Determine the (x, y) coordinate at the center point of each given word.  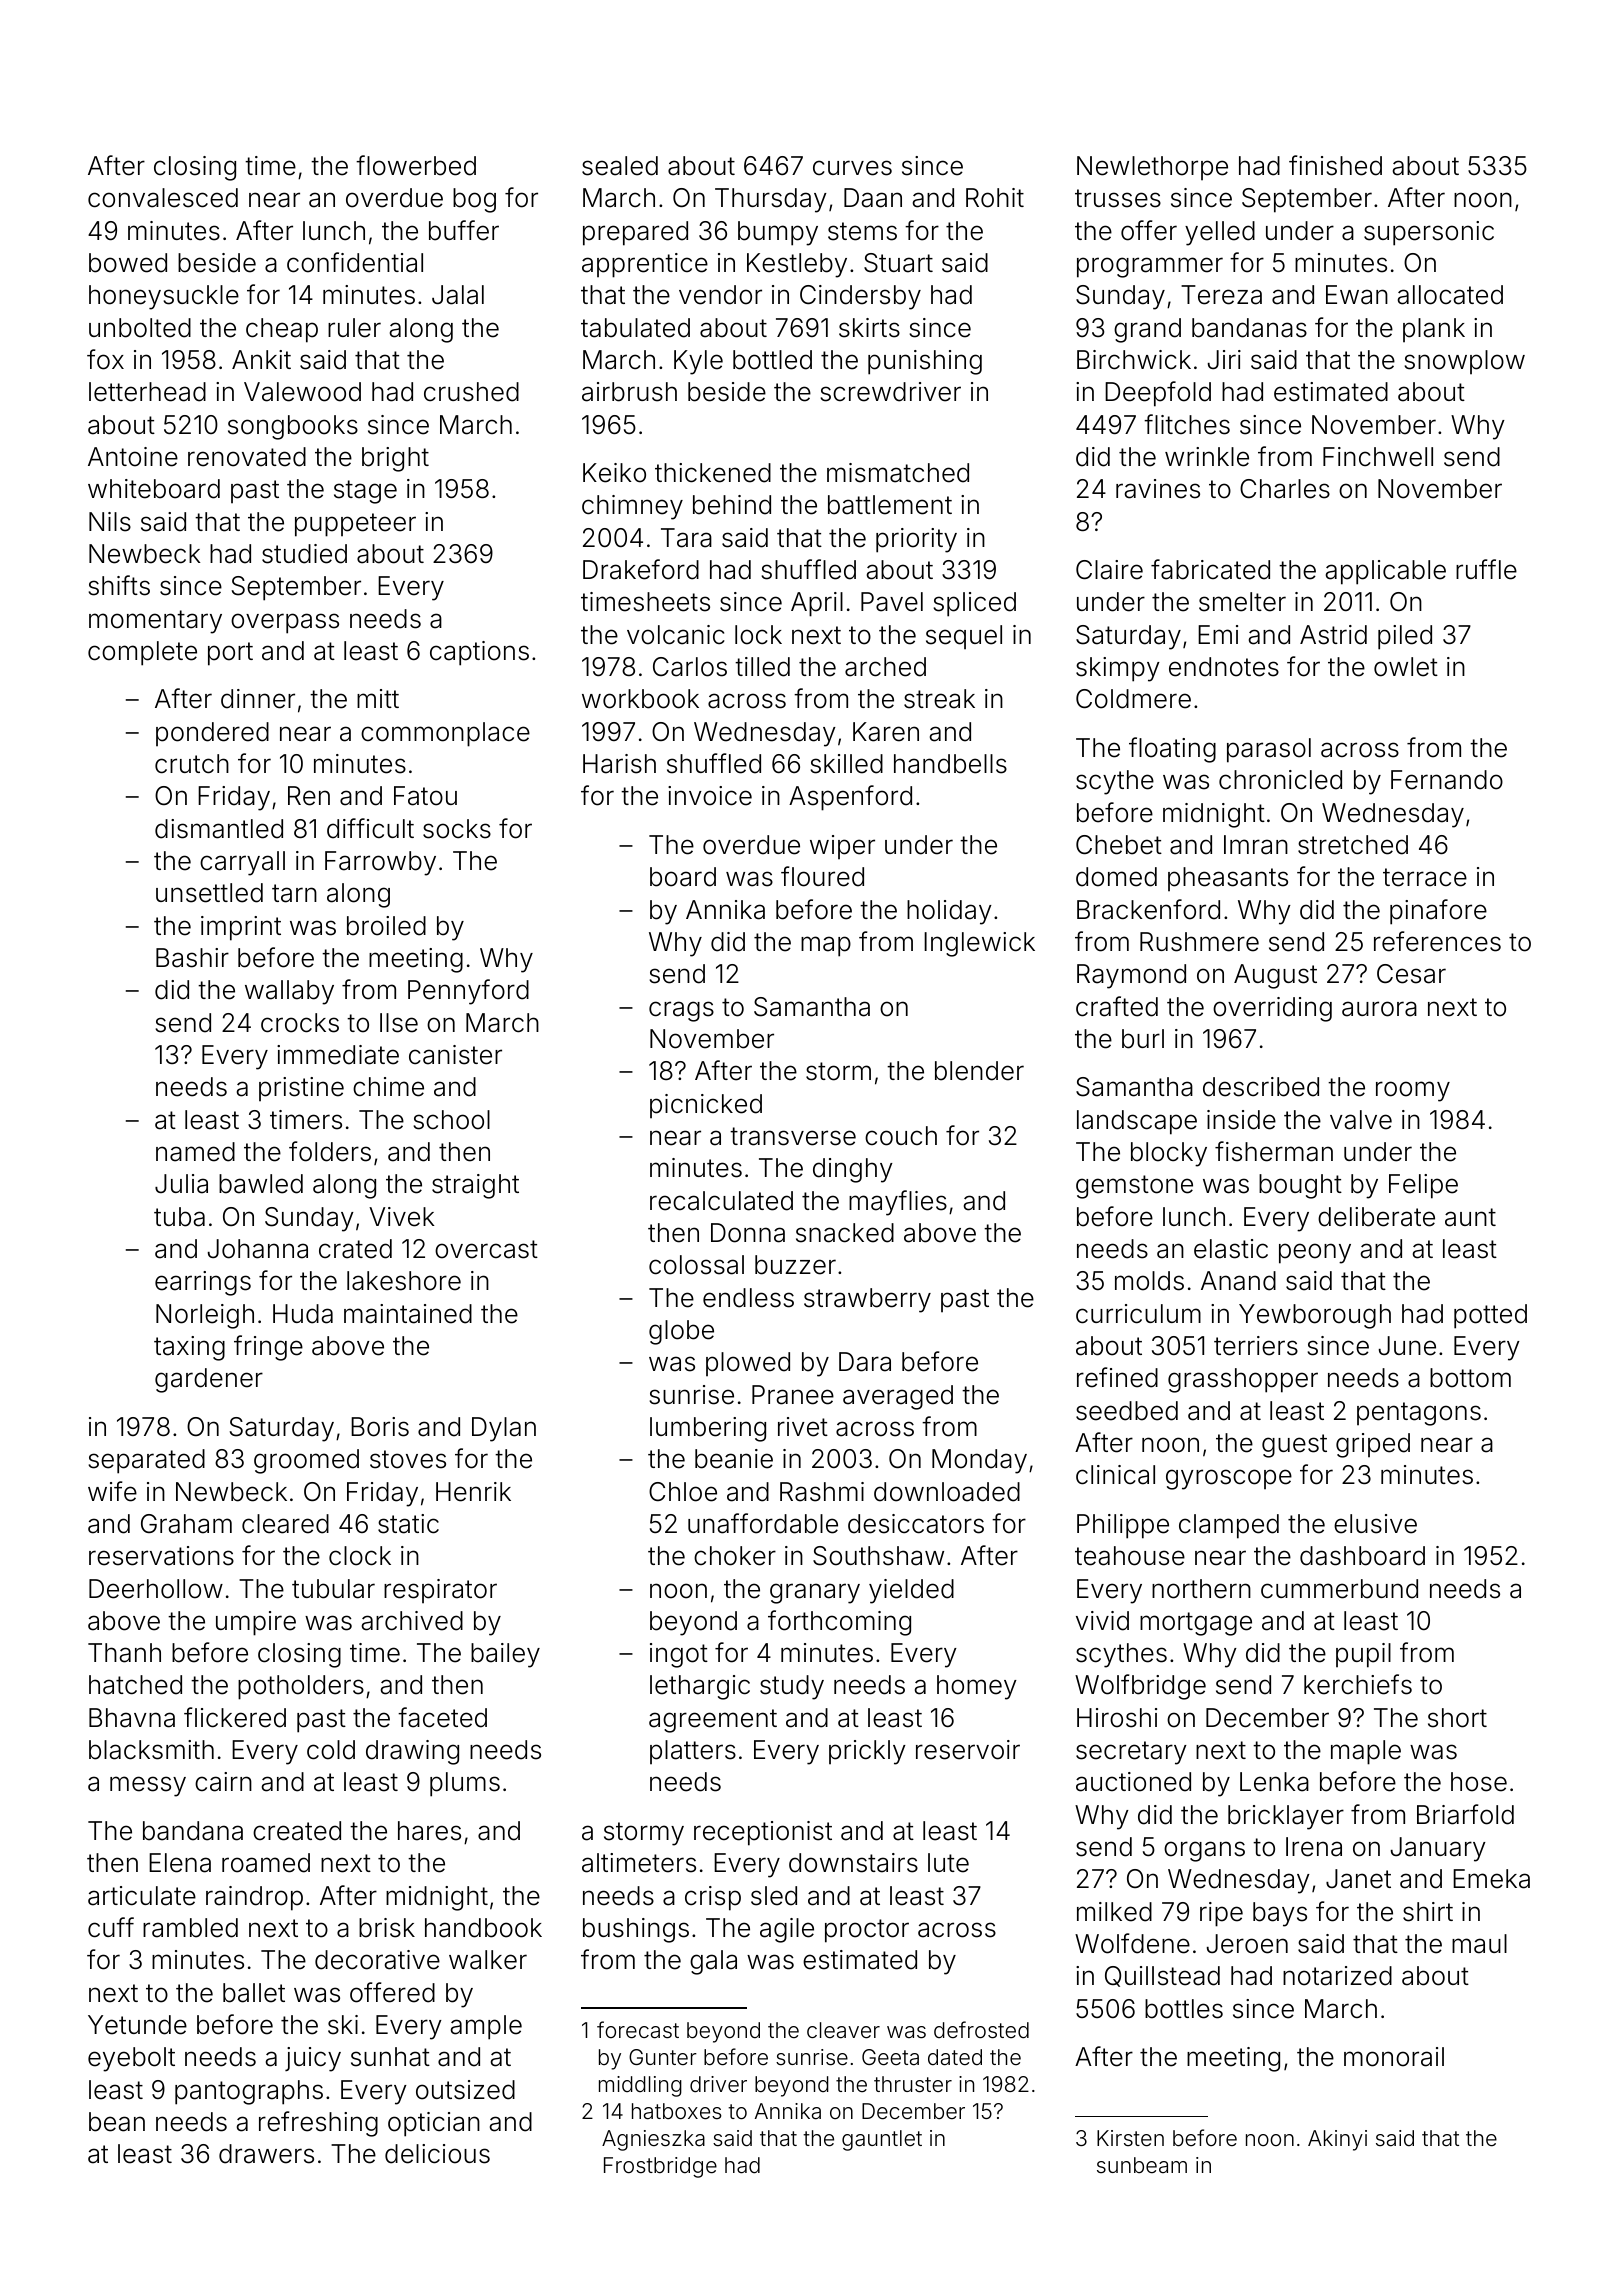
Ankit (261, 359)
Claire (1109, 570)
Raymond (1131, 976)
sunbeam (1142, 2165)
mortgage (1196, 1624)
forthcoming (839, 1623)
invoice (710, 796)
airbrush (629, 392)
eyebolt (131, 2059)
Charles (1285, 489)
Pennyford (468, 992)
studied (304, 554)
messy (148, 1786)
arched (885, 667)
